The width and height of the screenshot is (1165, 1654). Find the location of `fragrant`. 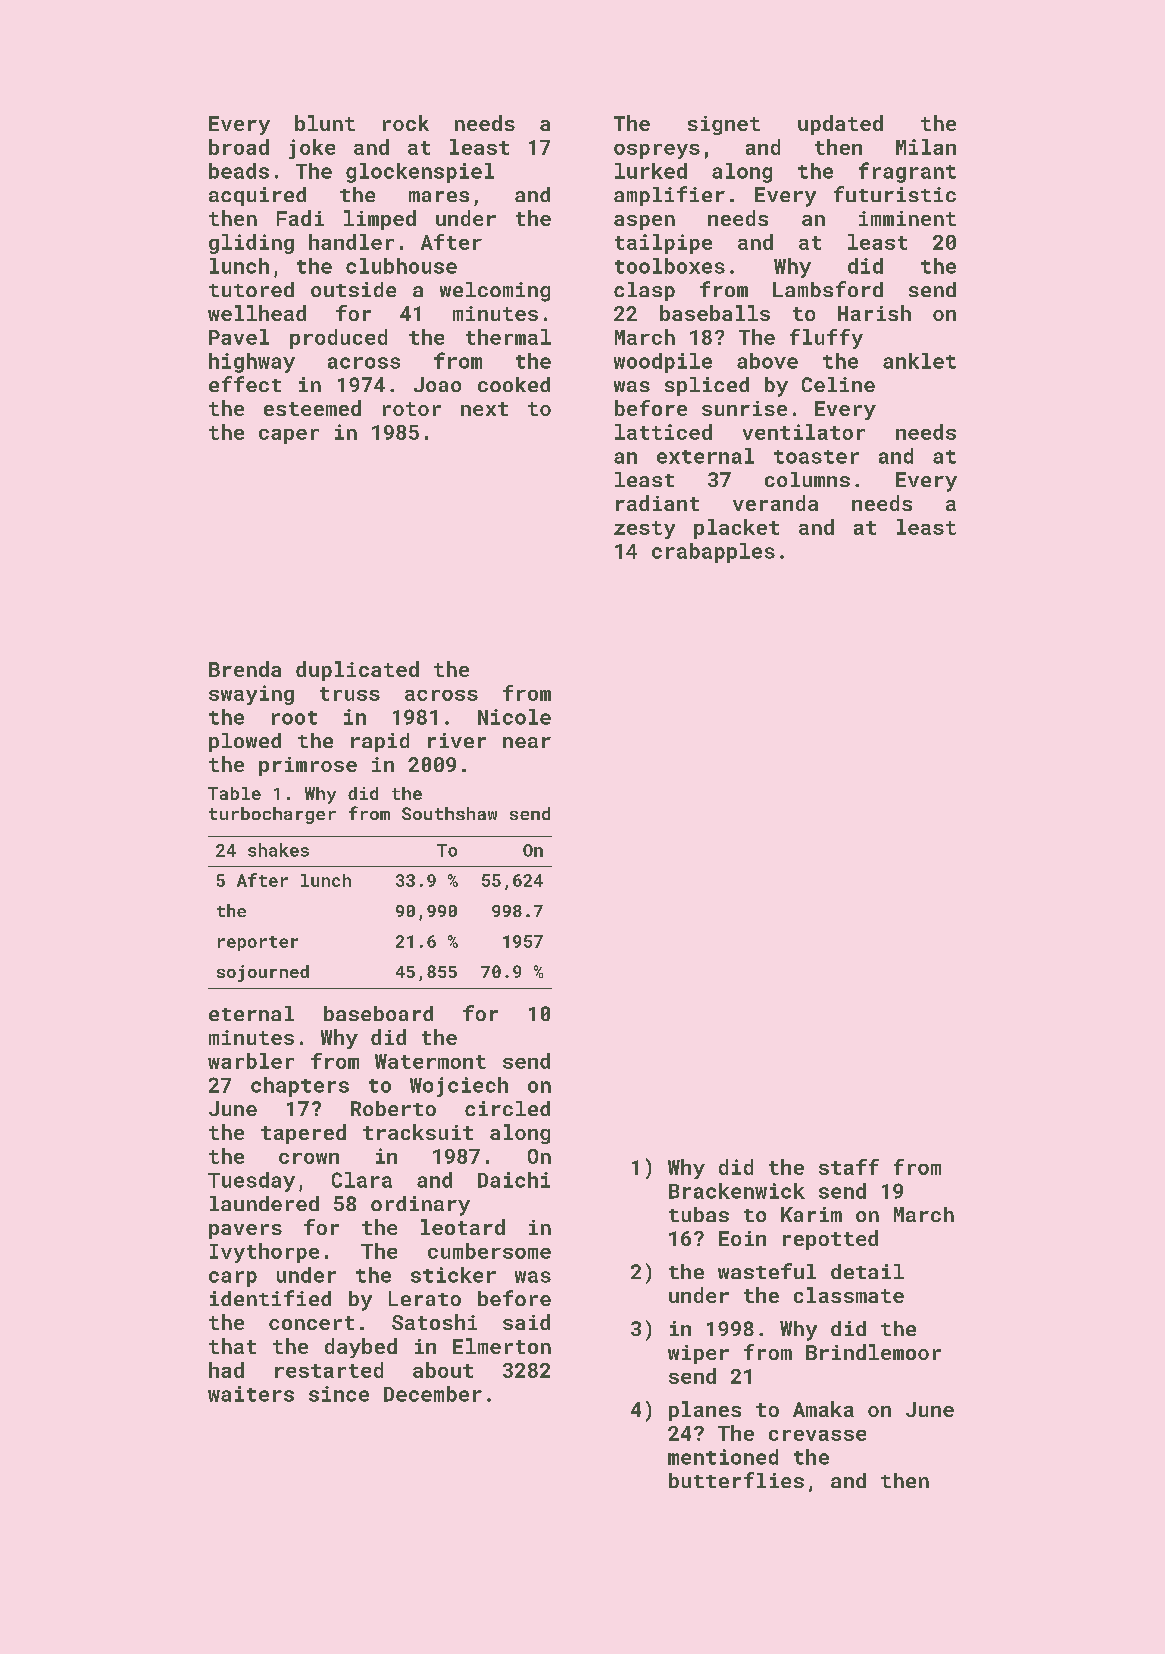

fragrant is located at coordinates (907, 172).
